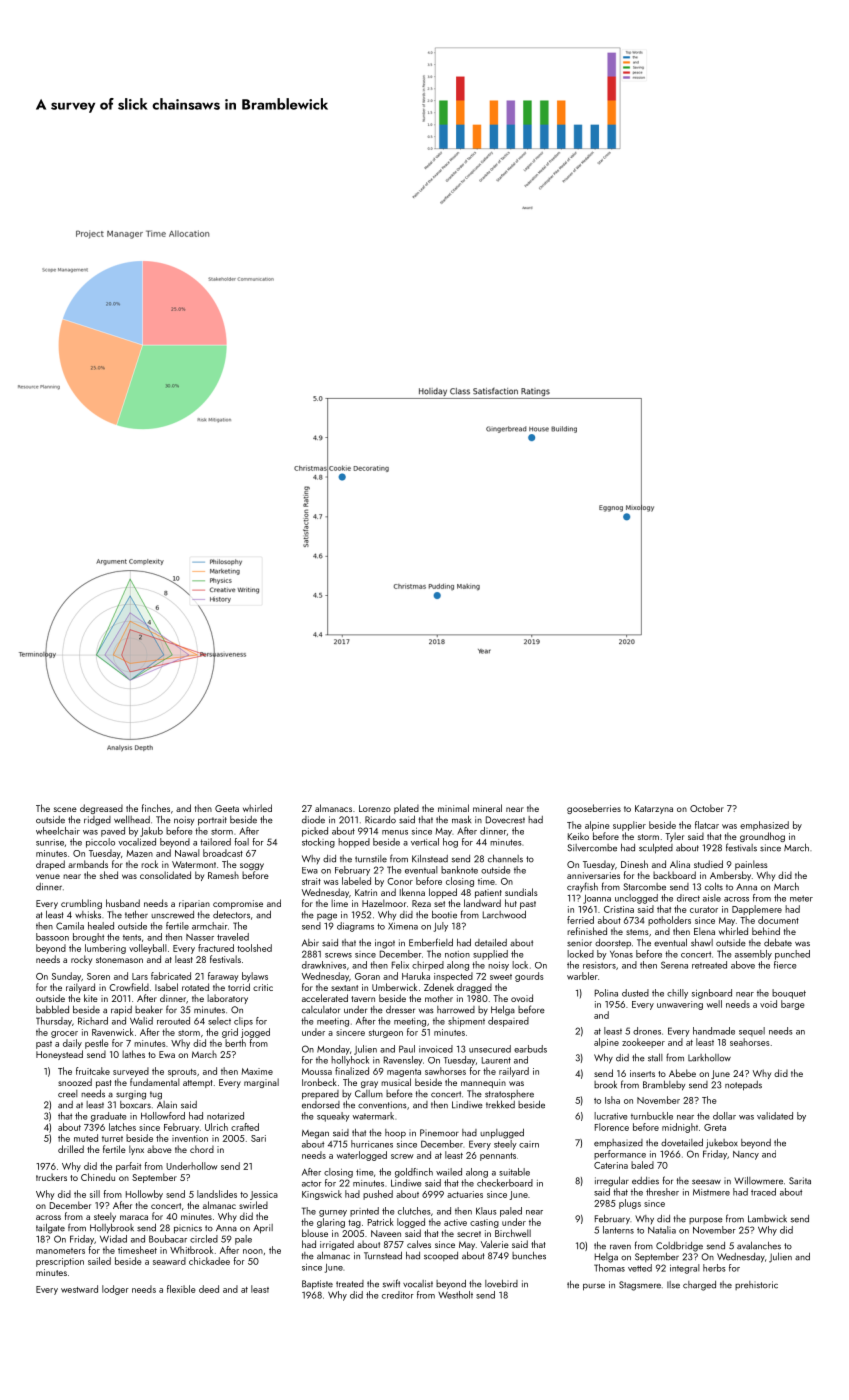 The width and height of the screenshot is (849, 1400). Describe the element at coordinates (400, 965) in the screenshot. I see `Felix` at that location.
